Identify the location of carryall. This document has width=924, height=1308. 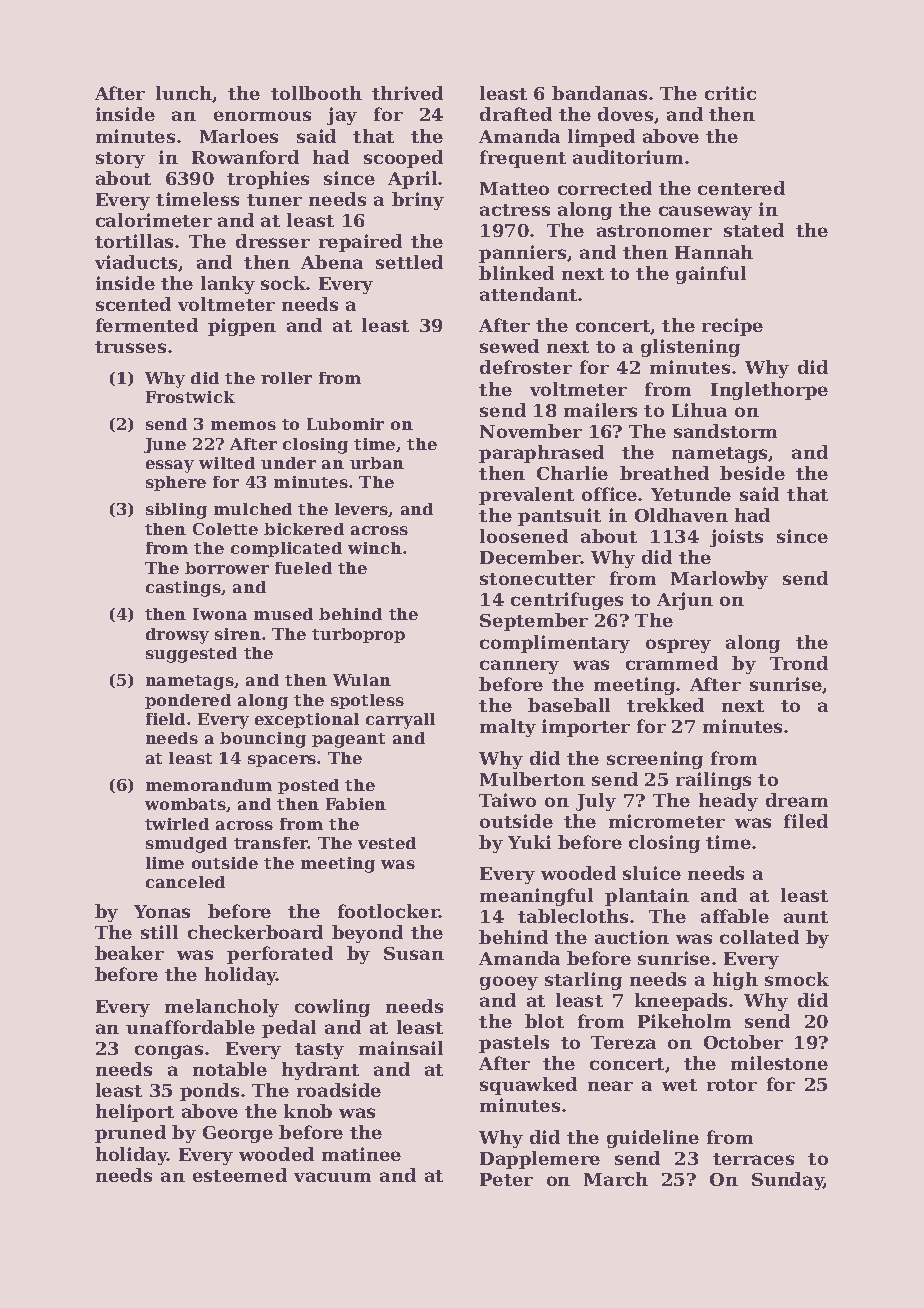
(400, 721).
